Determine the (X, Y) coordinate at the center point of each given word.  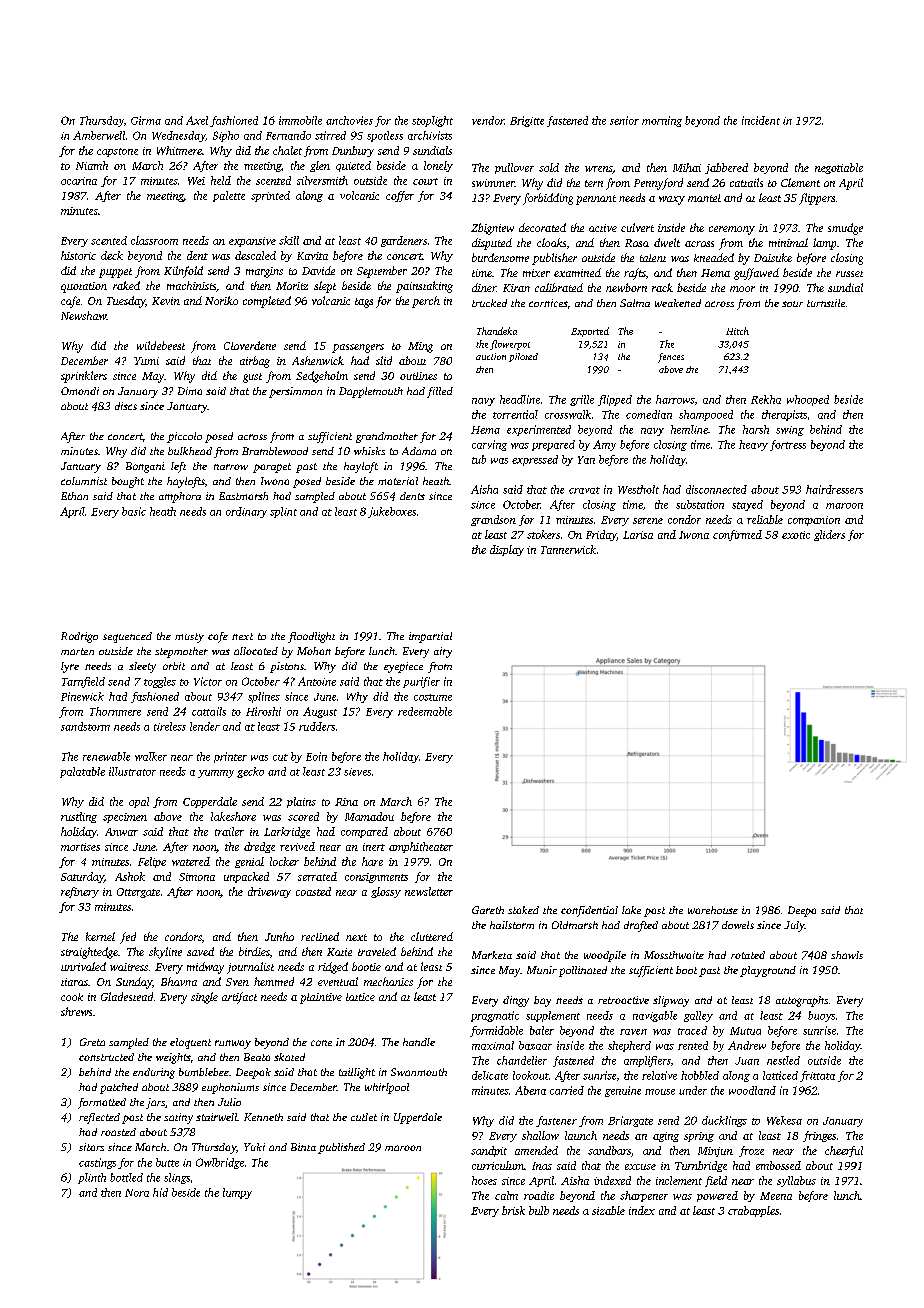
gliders (829, 535)
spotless (385, 136)
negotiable (839, 168)
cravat (584, 490)
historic (78, 255)
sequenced (127, 637)
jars (155, 1103)
